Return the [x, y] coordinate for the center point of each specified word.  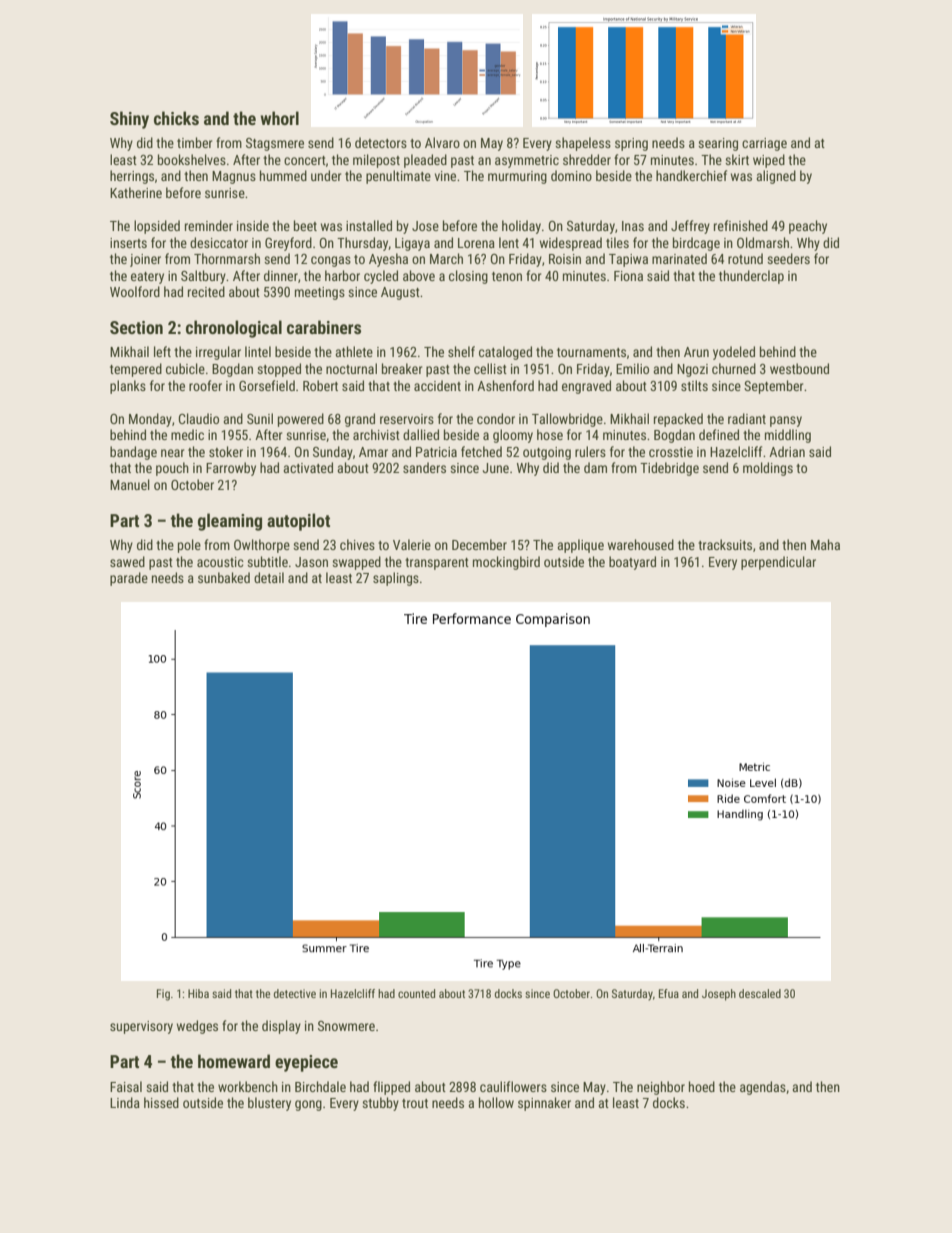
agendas [763, 1088]
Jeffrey [690, 227]
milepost [376, 161]
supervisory [141, 1027]
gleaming [230, 522]
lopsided [157, 227]
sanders [424, 467]
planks [128, 387]
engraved [586, 387]
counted [416, 993]
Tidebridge [669, 469]
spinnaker [544, 1104]
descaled [760, 993]
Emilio [632, 368]
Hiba [198, 993]
